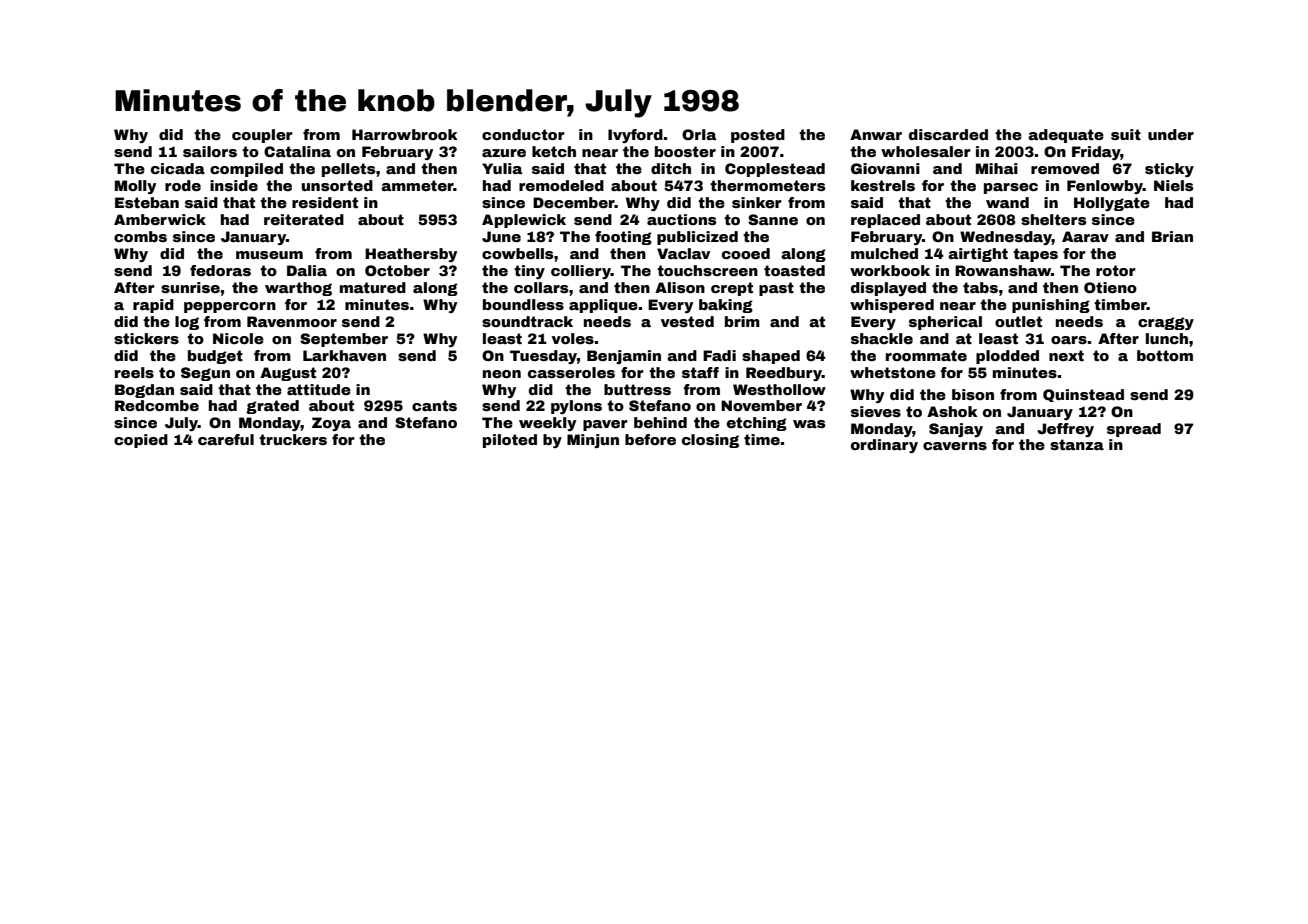  Describe the element at coordinates (543, 357) in the screenshot. I see `Tuesday` at that location.
